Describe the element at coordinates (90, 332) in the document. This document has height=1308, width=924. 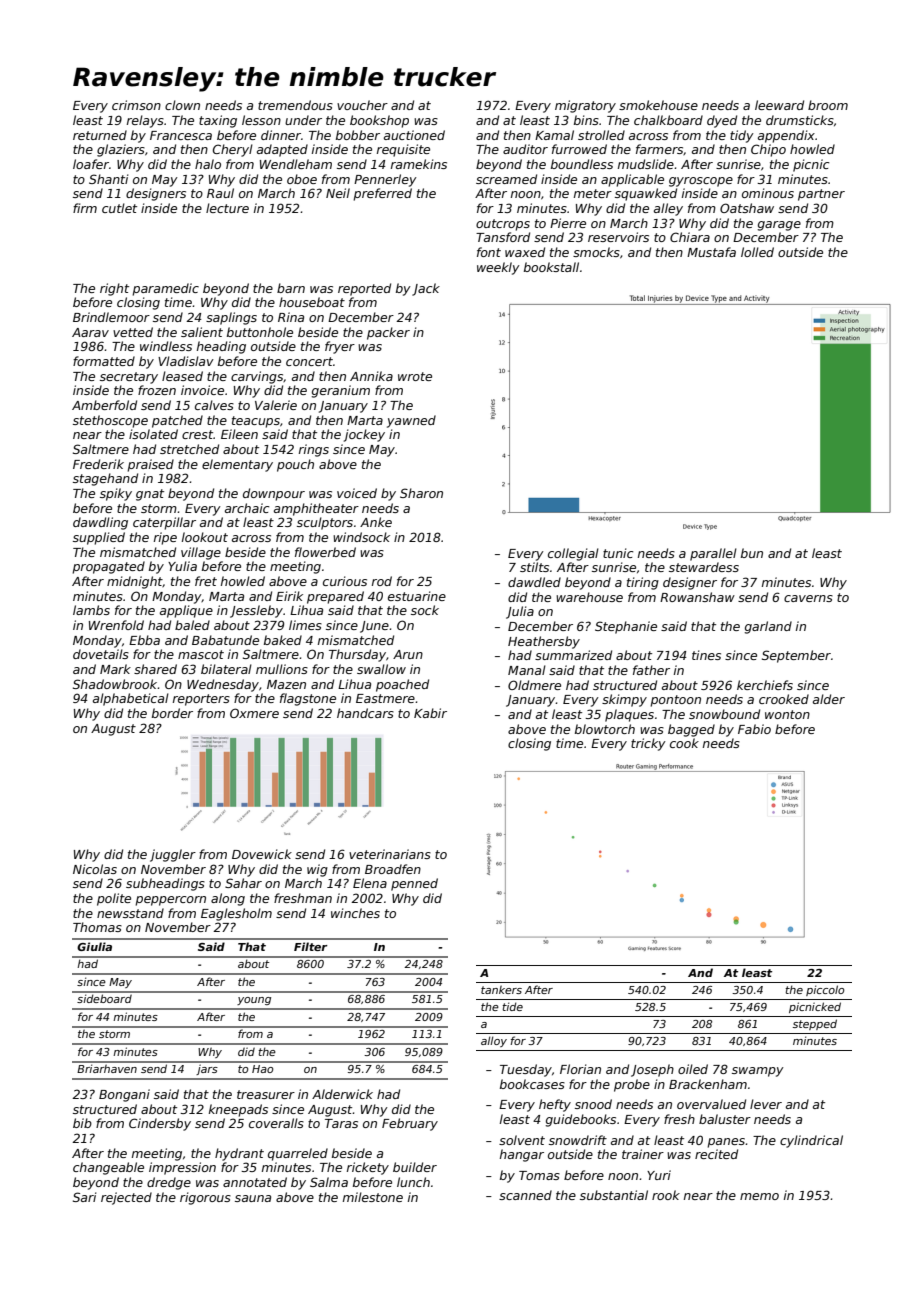
I see `Aarav` at that location.
